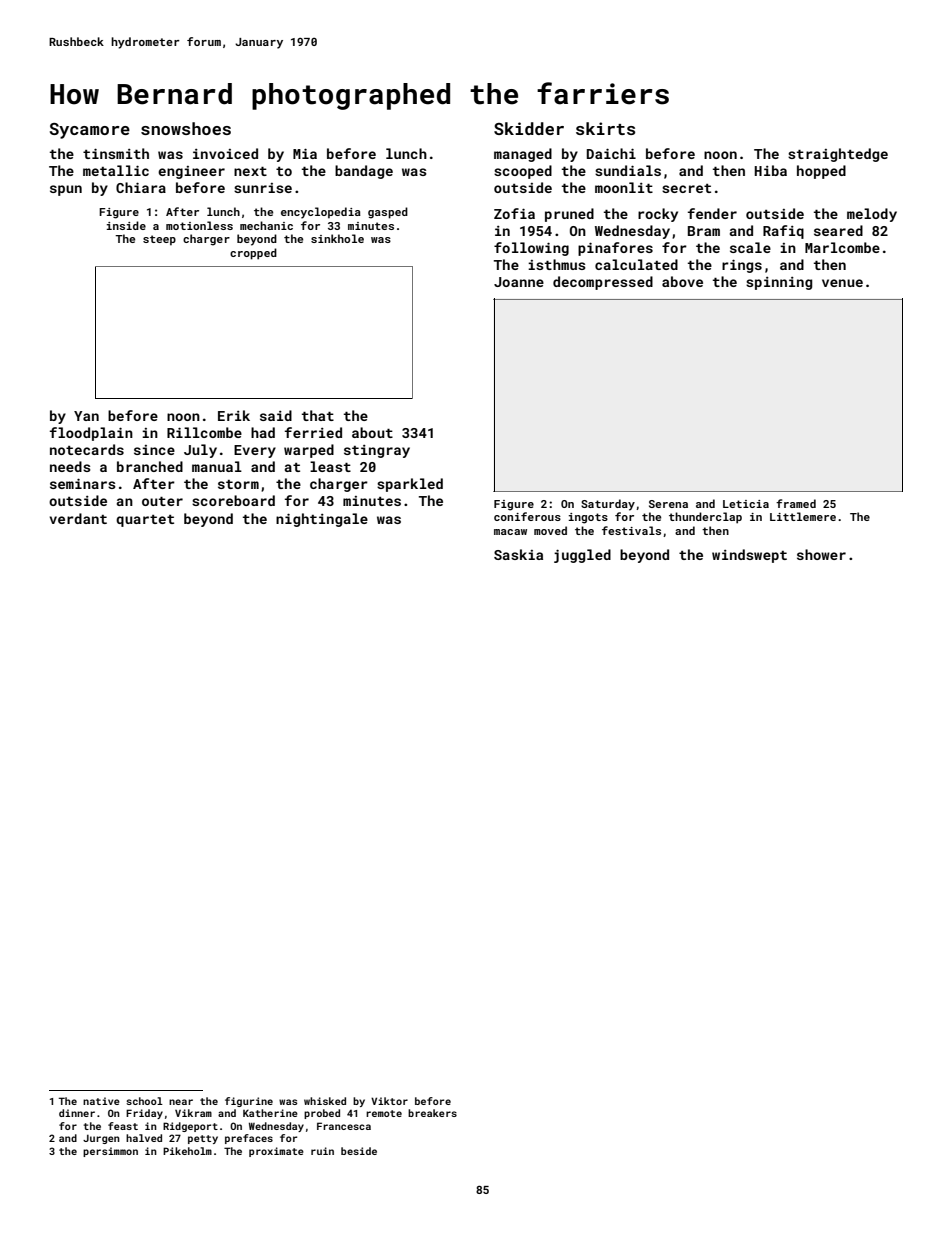 Image resolution: width=952 pixels, height=1233 pixels. Describe the element at coordinates (605, 128) in the document. I see `skirts` at that location.
